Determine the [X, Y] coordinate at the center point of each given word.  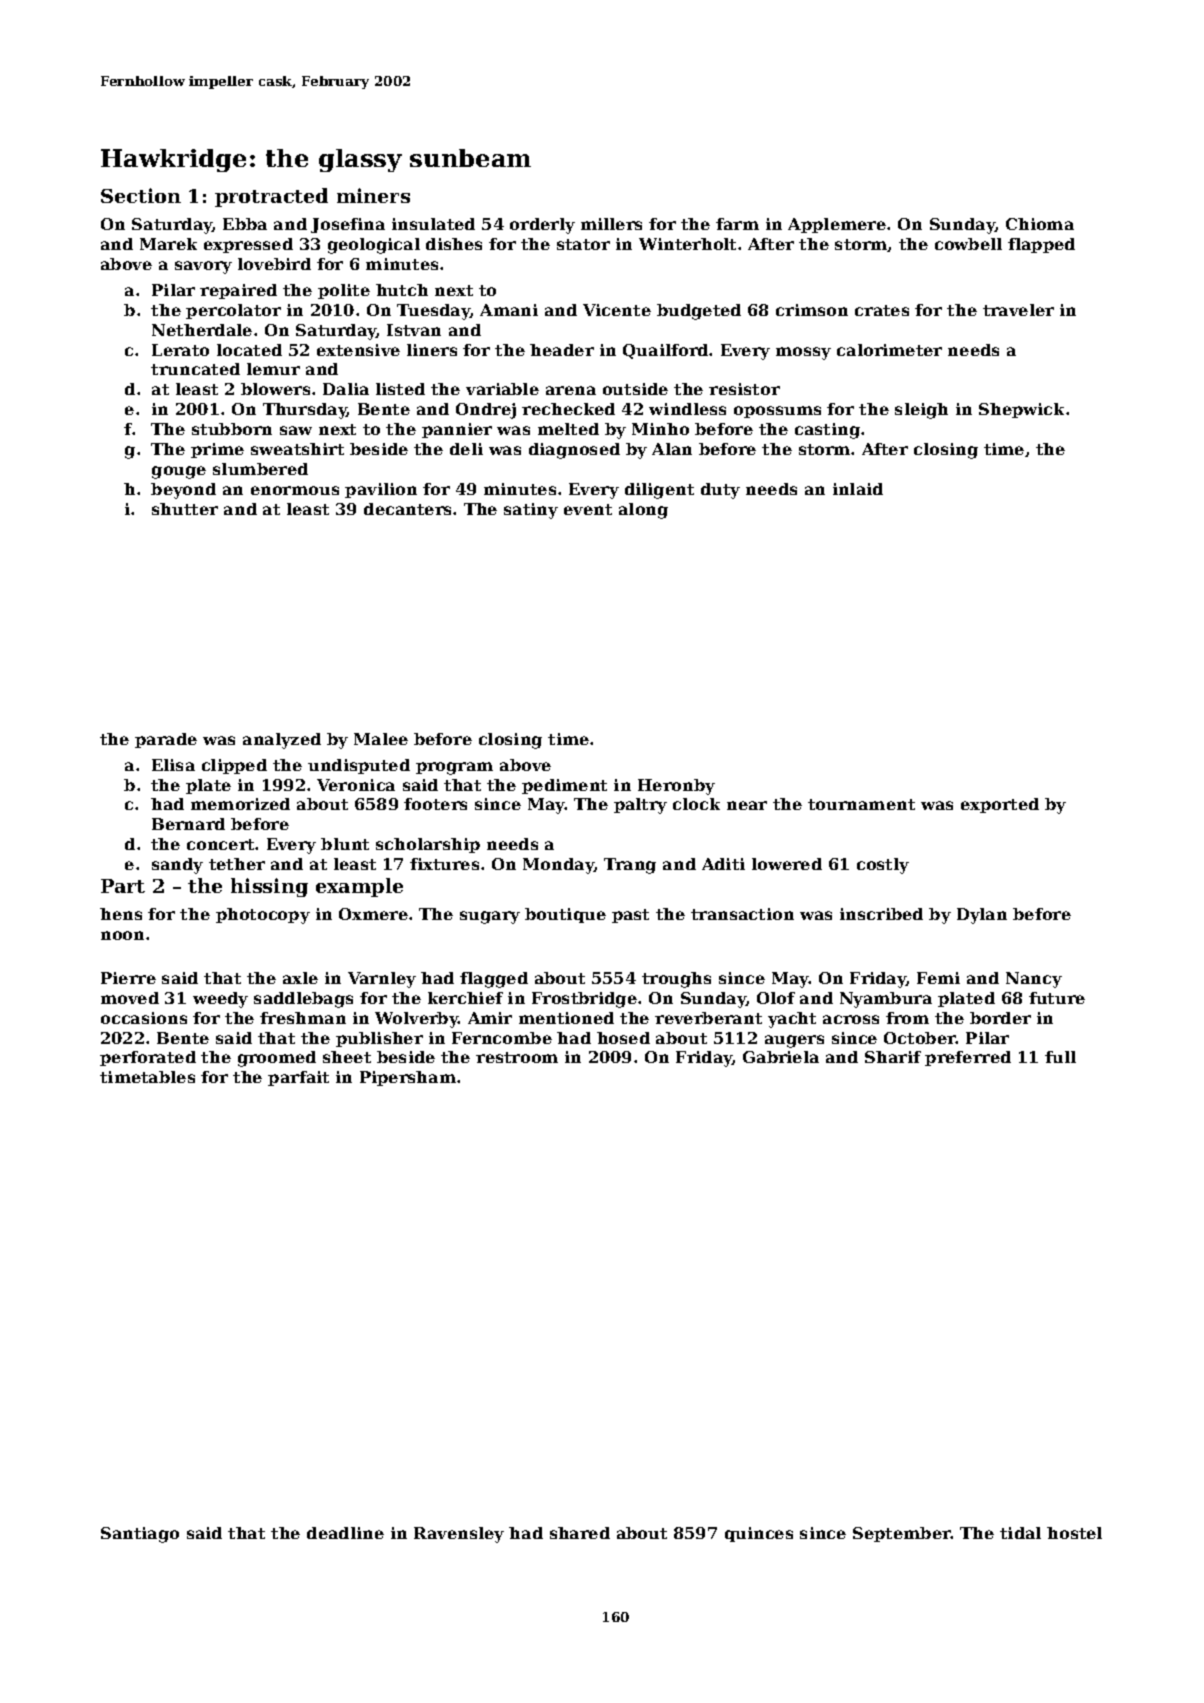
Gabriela [781, 1057]
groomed [277, 1059]
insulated [433, 224]
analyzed [282, 741]
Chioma [1040, 224]
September [902, 1534]
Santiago [140, 1535]
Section [141, 195]
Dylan [982, 916]
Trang [630, 866]
